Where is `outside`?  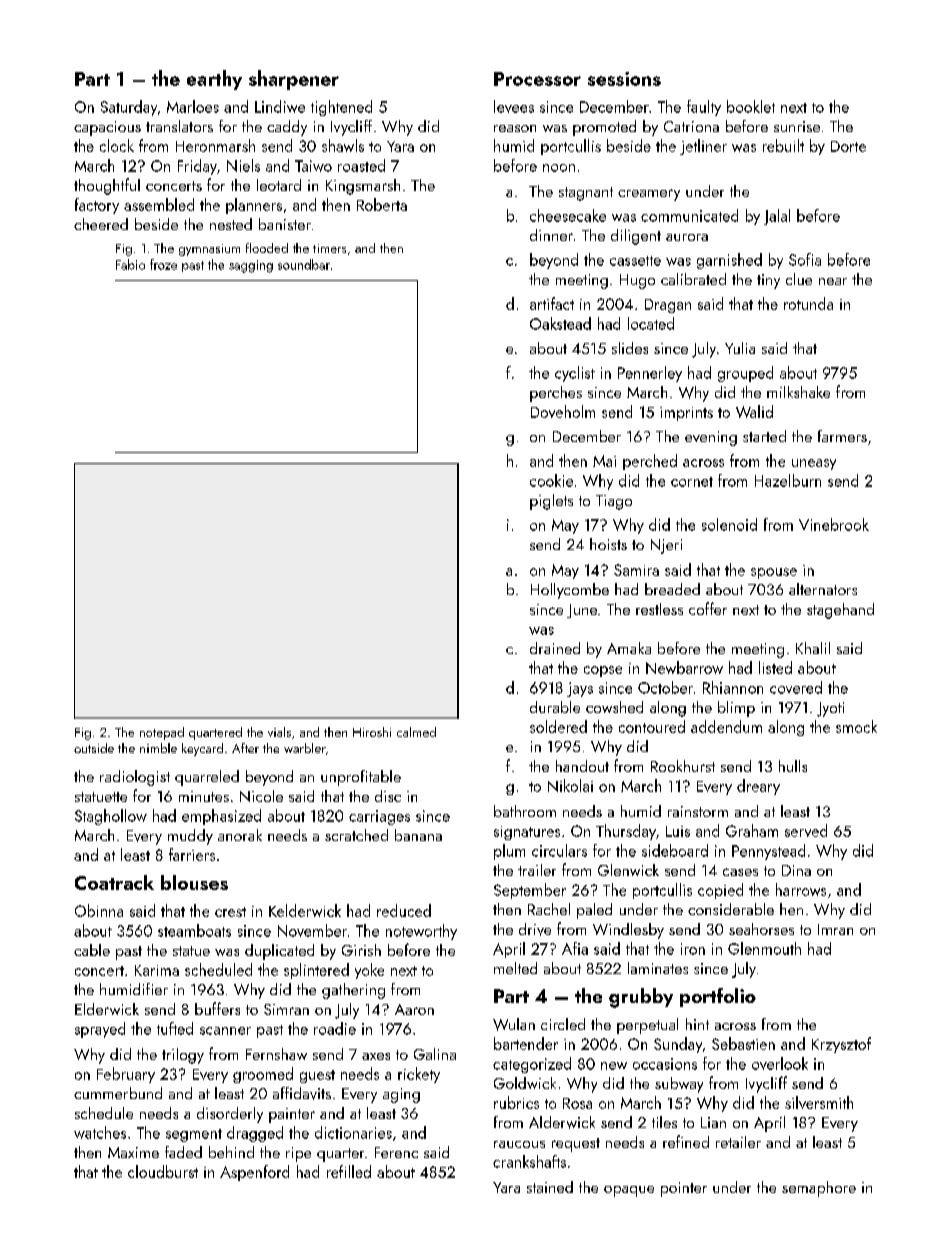 outside is located at coordinates (94, 748).
